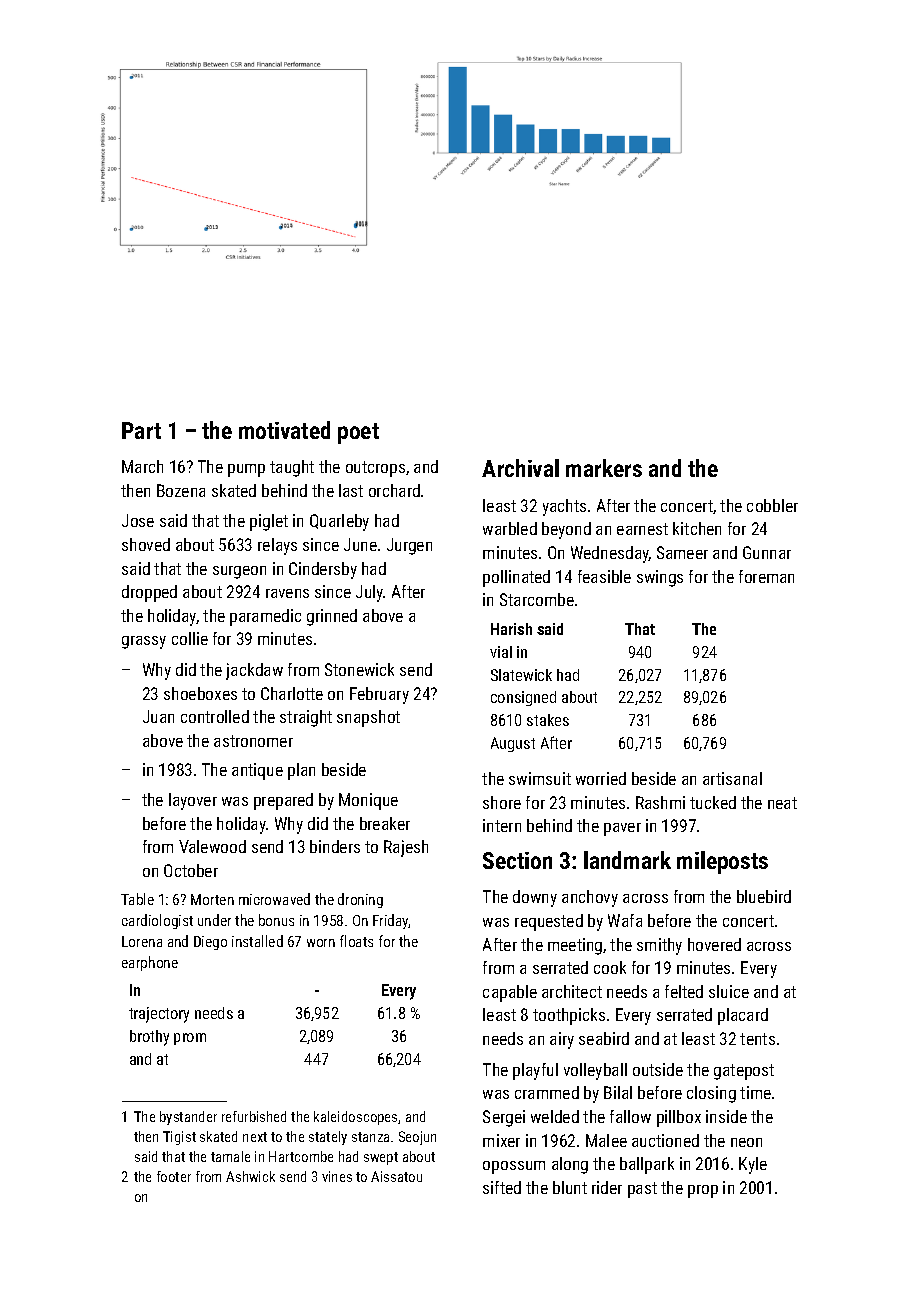 This screenshot has width=924, height=1314. What do you see at coordinates (767, 552) in the screenshot?
I see `Gunnar` at bounding box center [767, 552].
